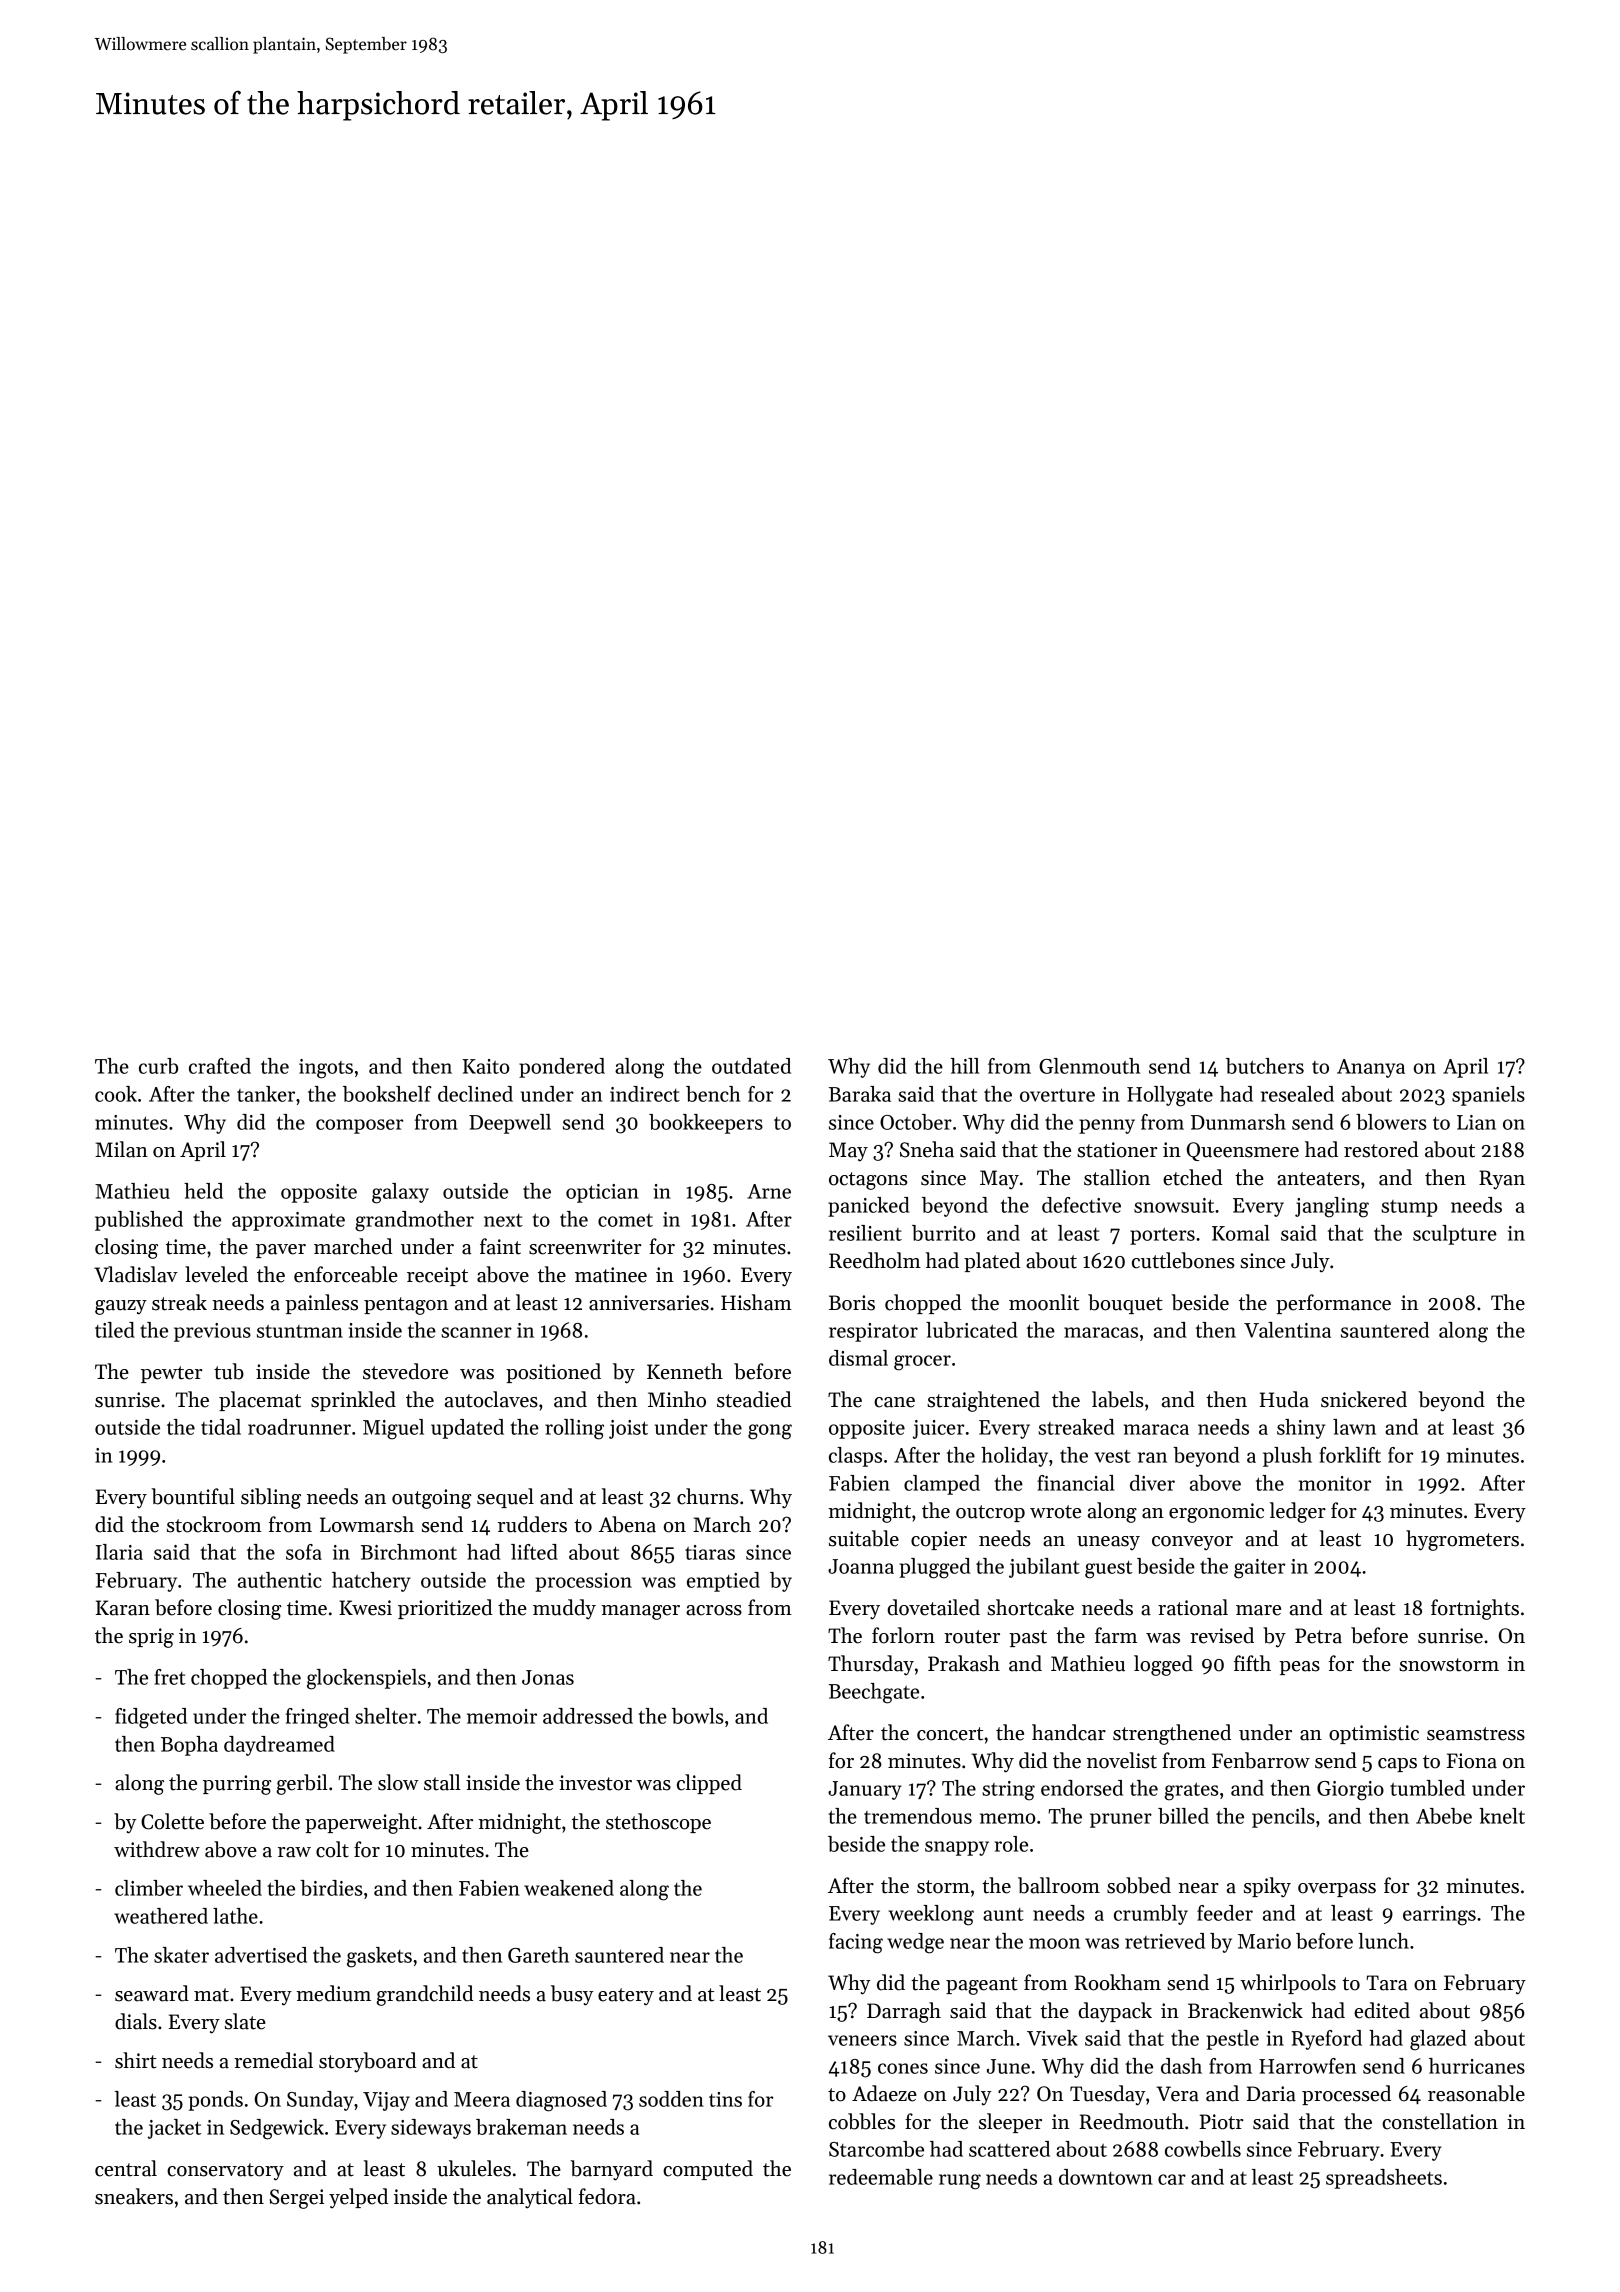 This screenshot has width=1620, height=2292. Describe the element at coordinates (751, 1066) in the screenshot. I see `outdated` at that location.
